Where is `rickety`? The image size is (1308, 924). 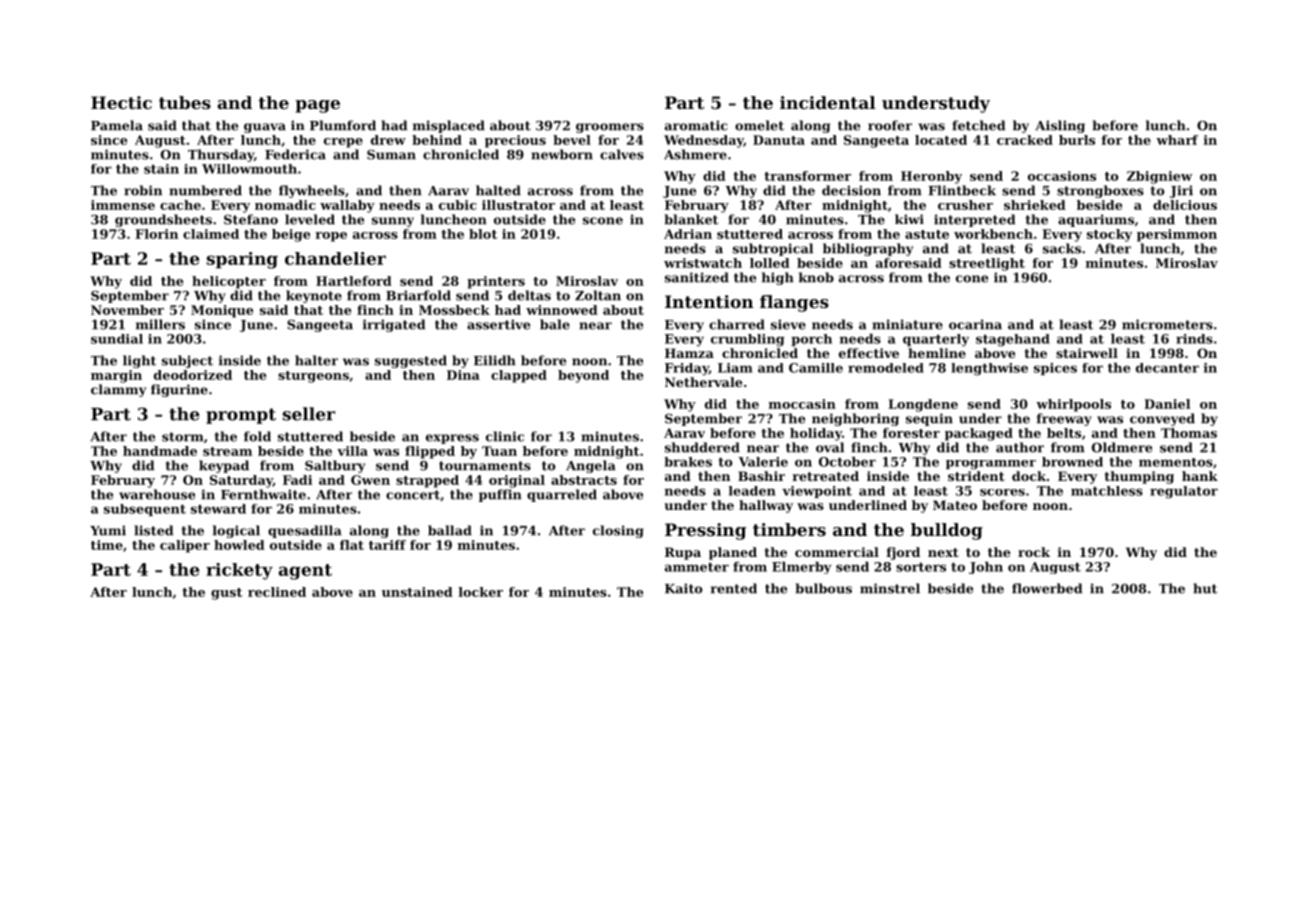 rickety is located at coordinates (239, 571).
